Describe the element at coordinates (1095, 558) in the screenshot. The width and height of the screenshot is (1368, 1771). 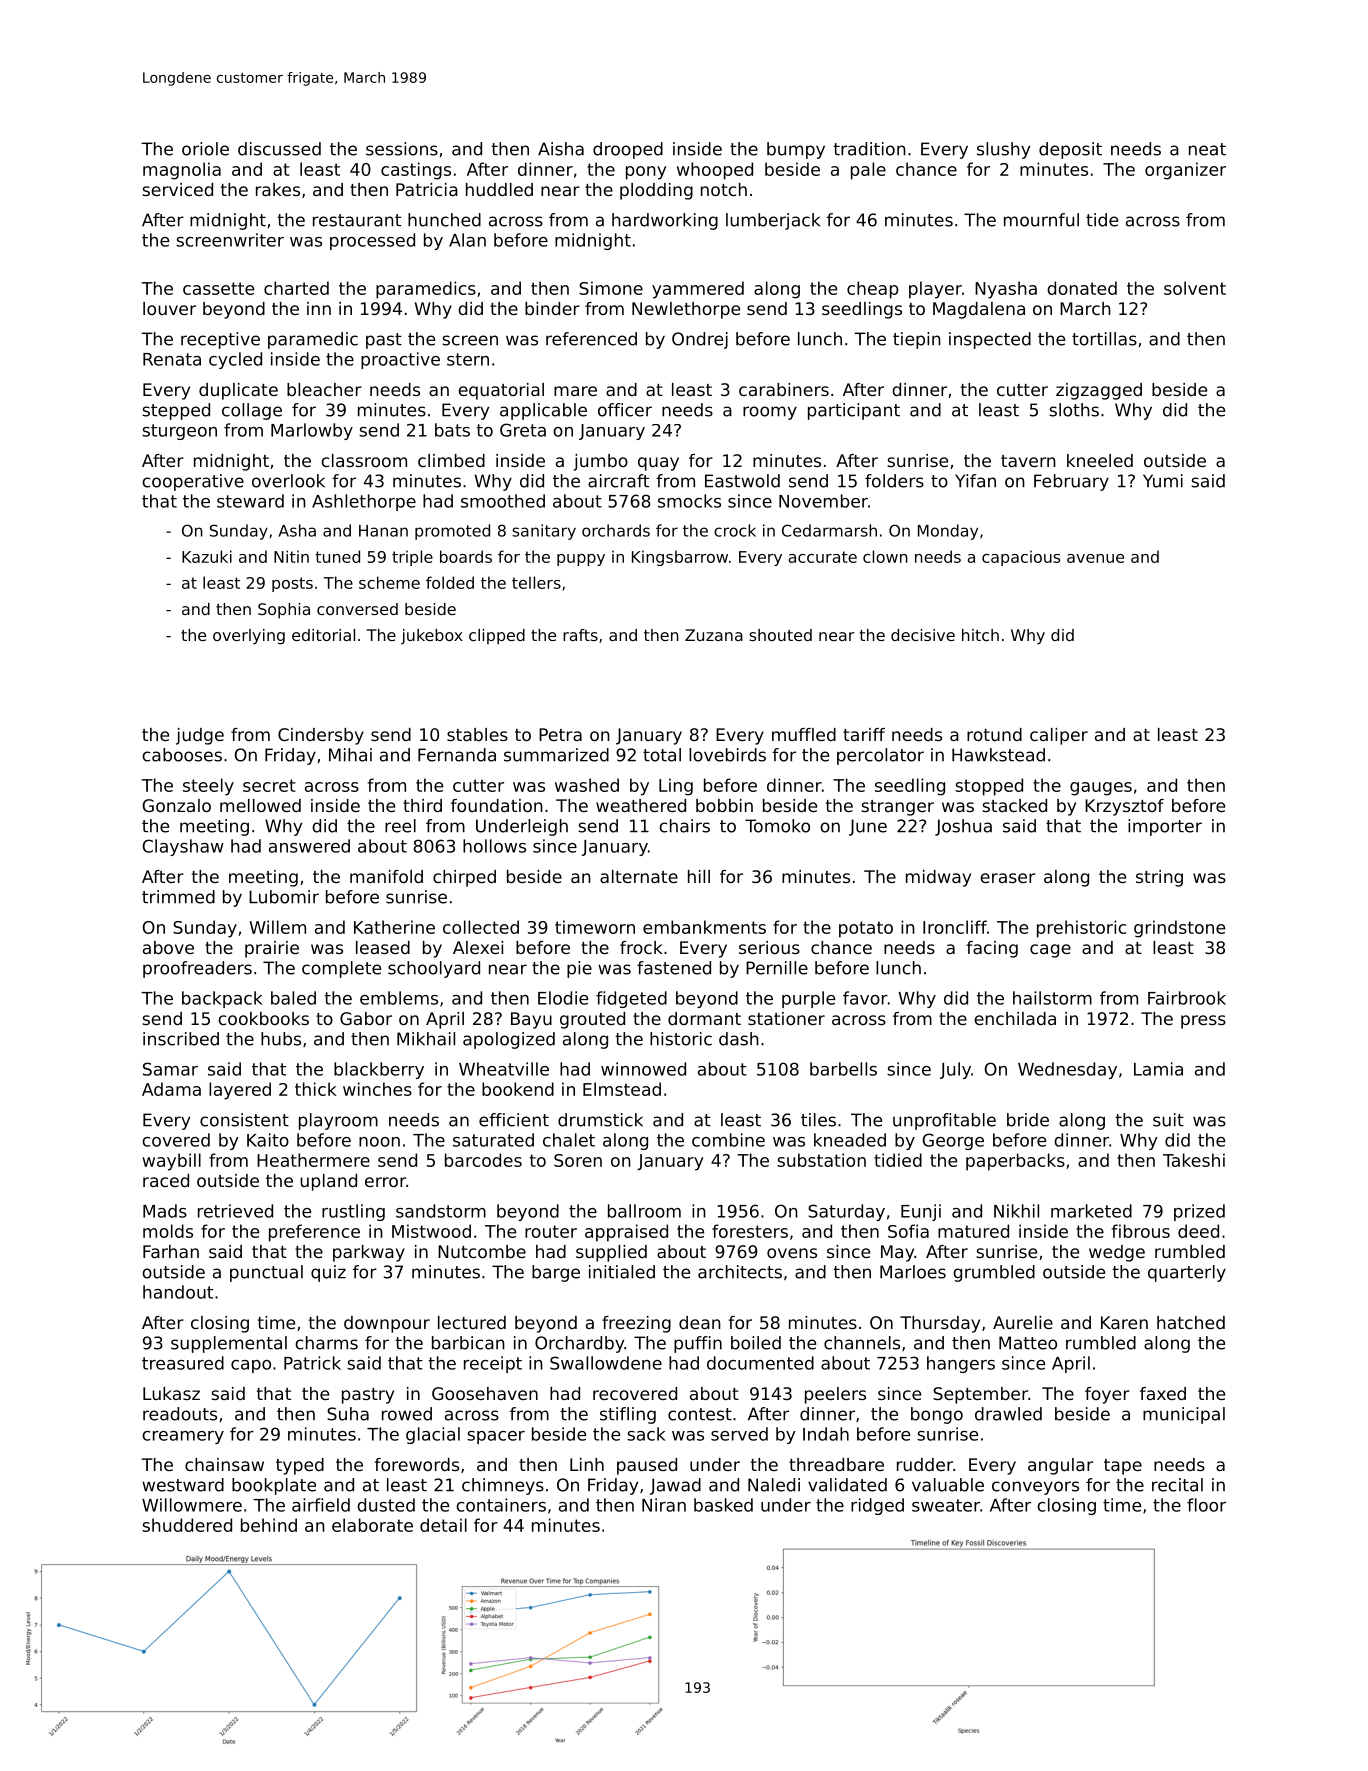
I see `avenue` at that location.
